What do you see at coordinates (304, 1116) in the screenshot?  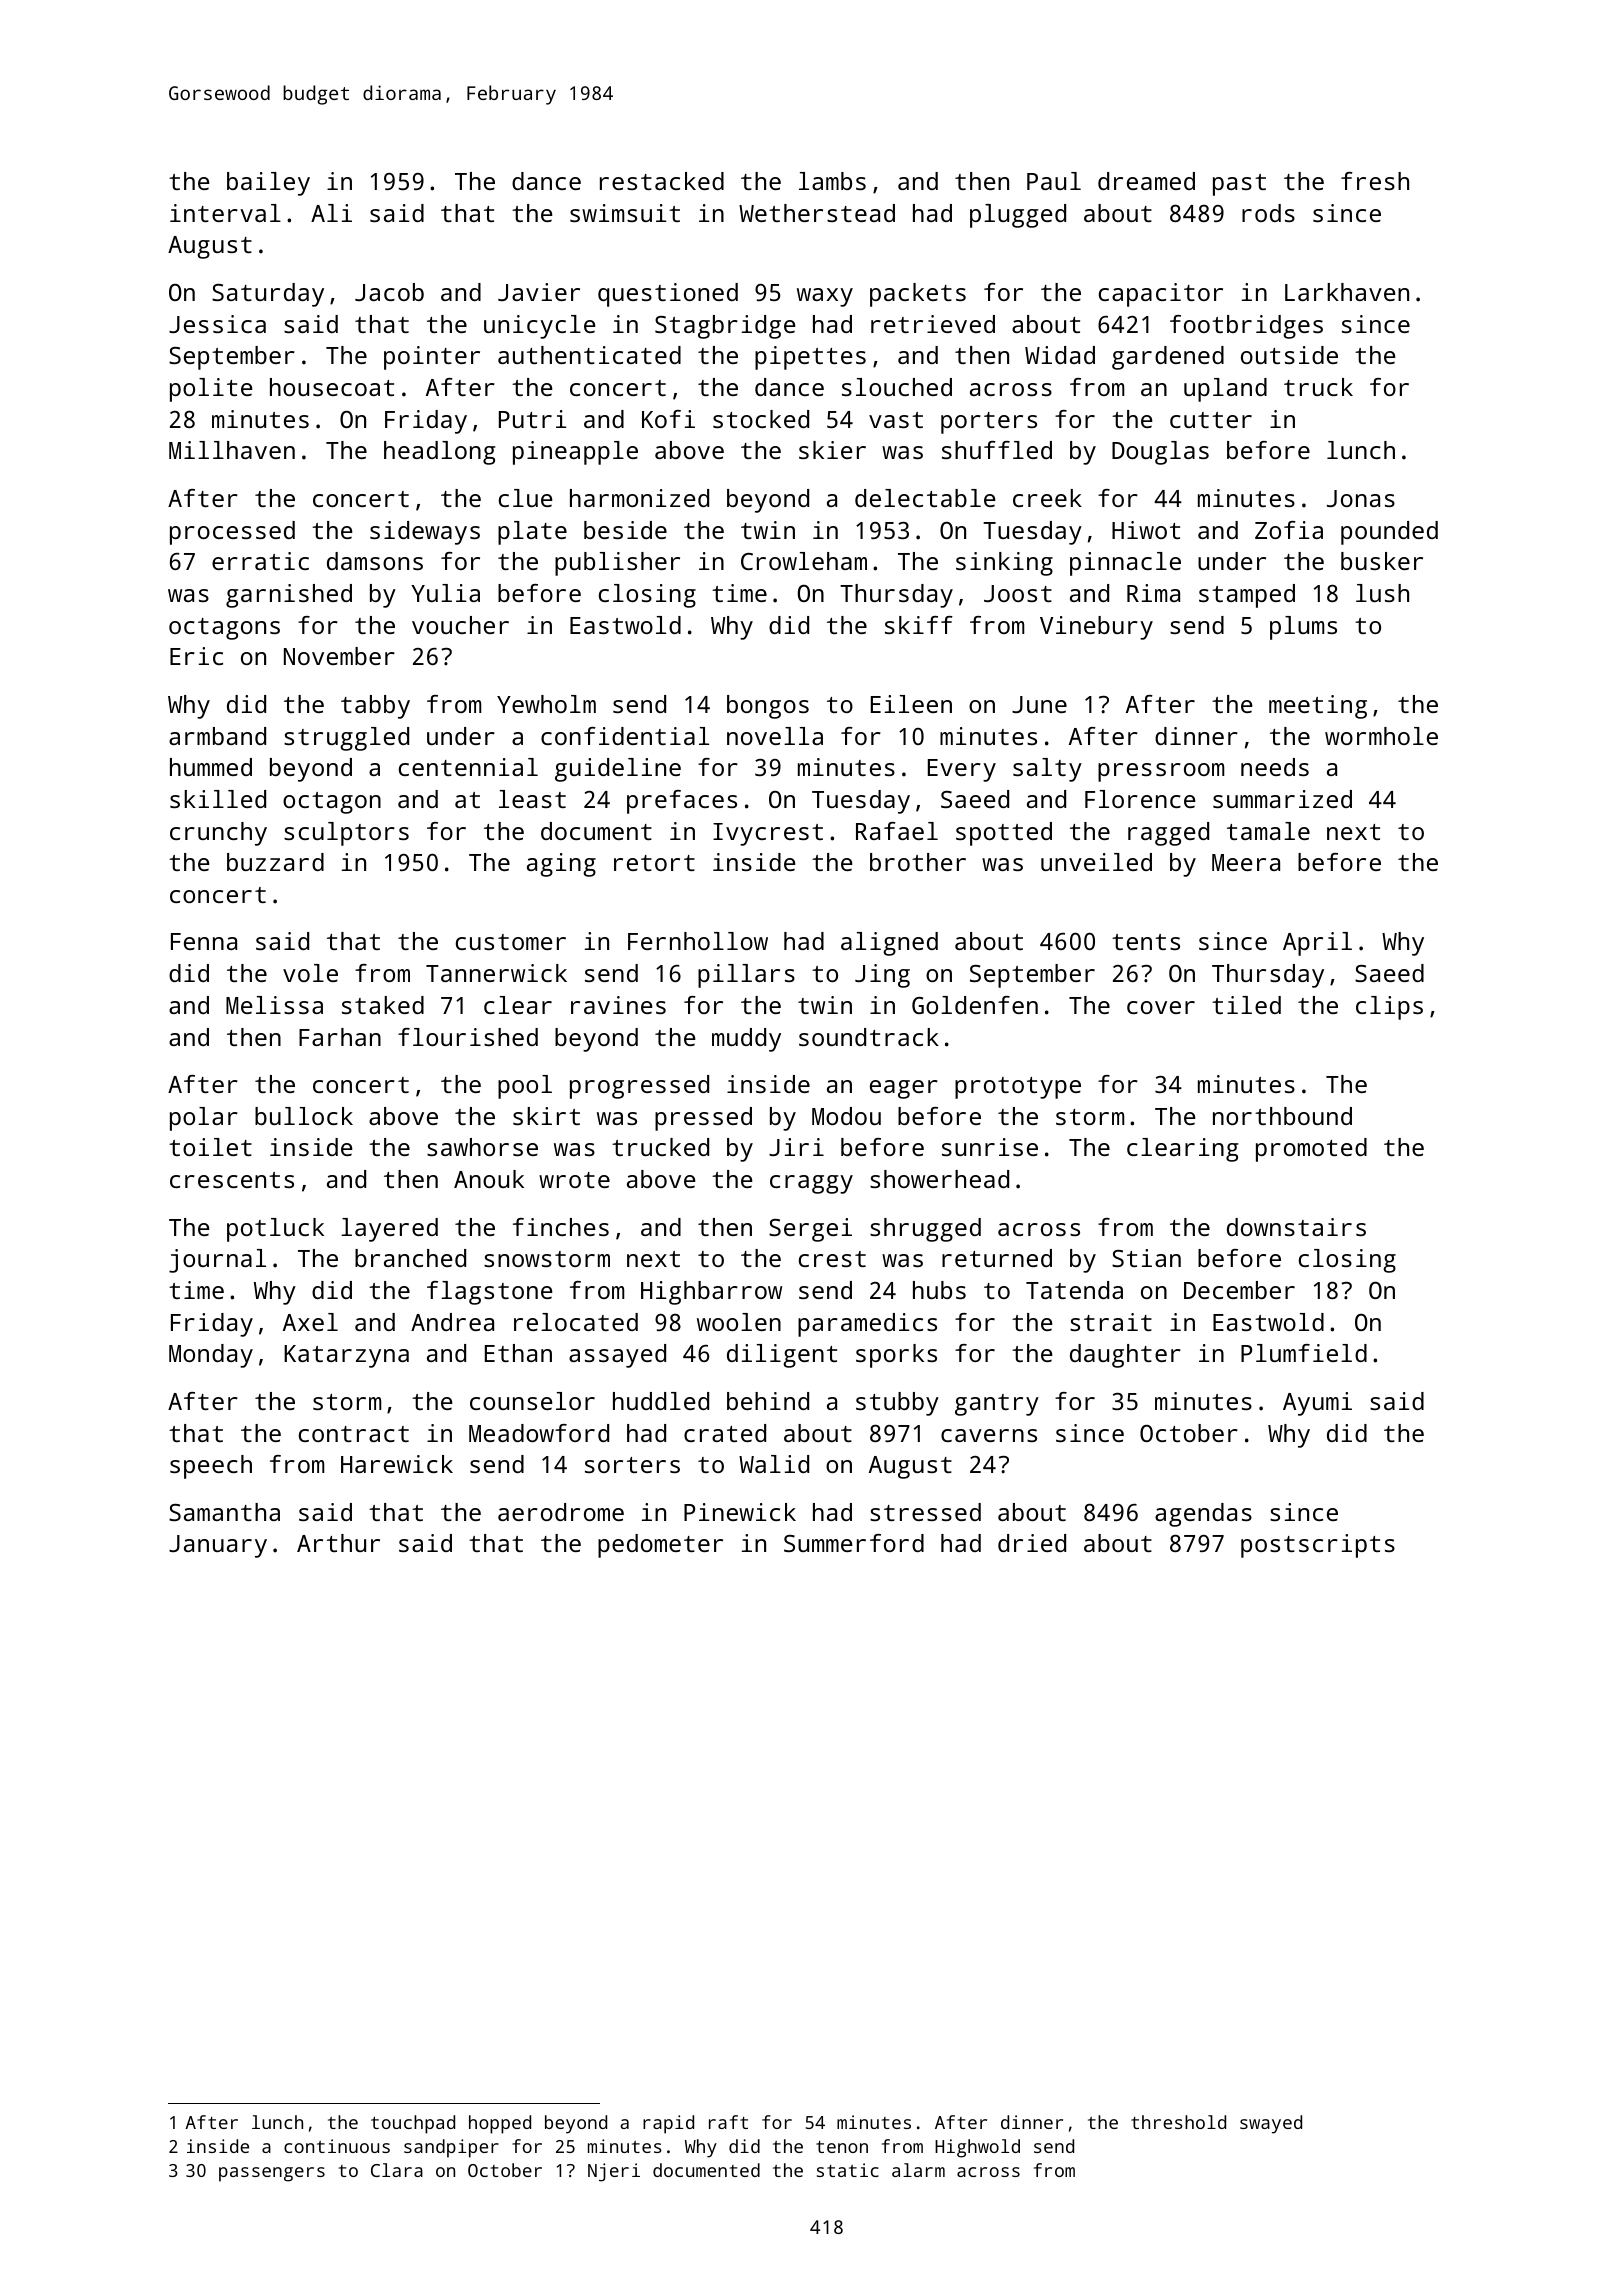 I see `bullock` at bounding box center [304, 1116].
